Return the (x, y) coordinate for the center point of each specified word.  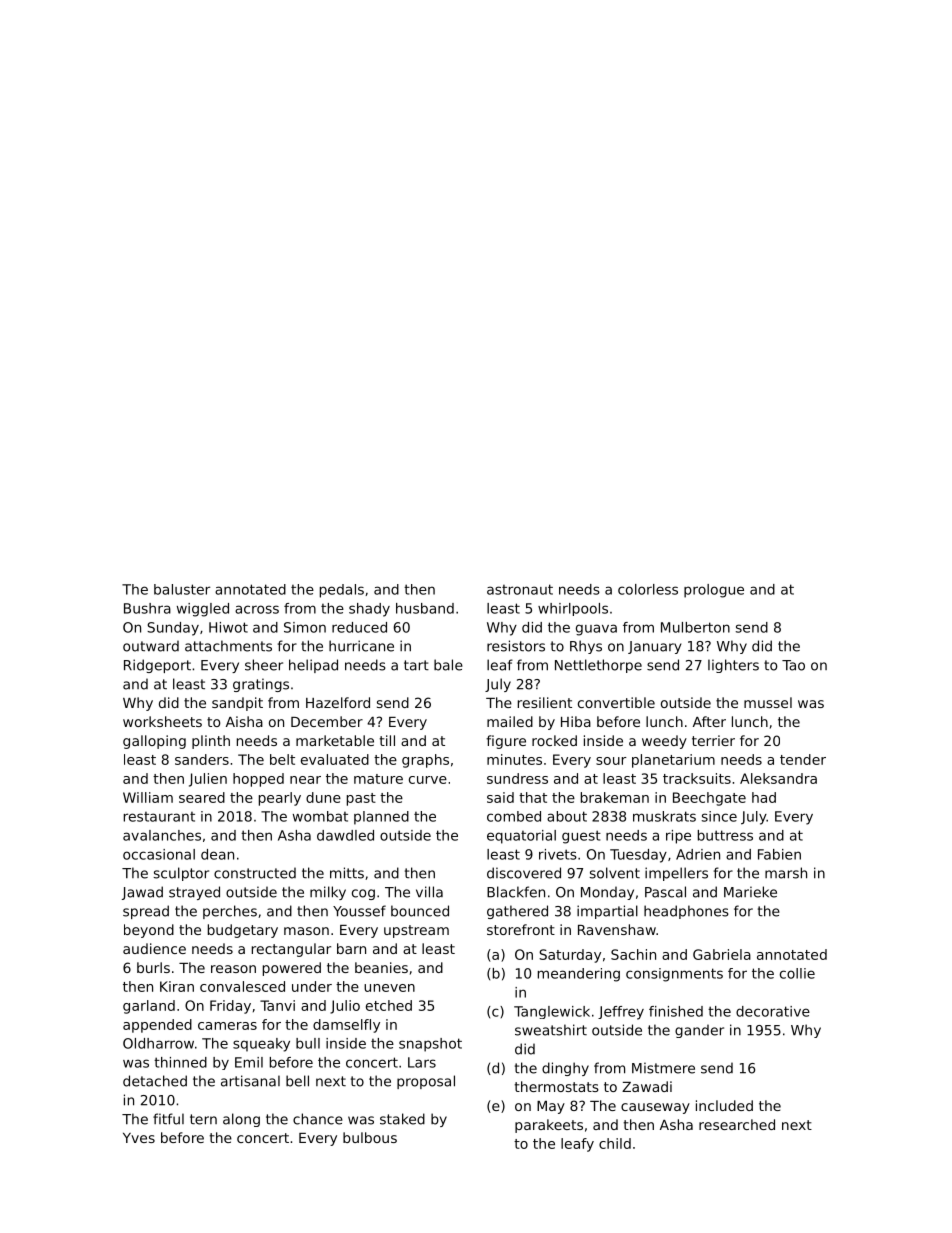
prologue (714, 591)
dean (217, 854)
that (533, 797)
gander (699, 1031)
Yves (139, 1138)
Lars (422, 1062)
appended (157, 1026)
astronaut (520, 589)
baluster (182, 589)
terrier (713, 740)
